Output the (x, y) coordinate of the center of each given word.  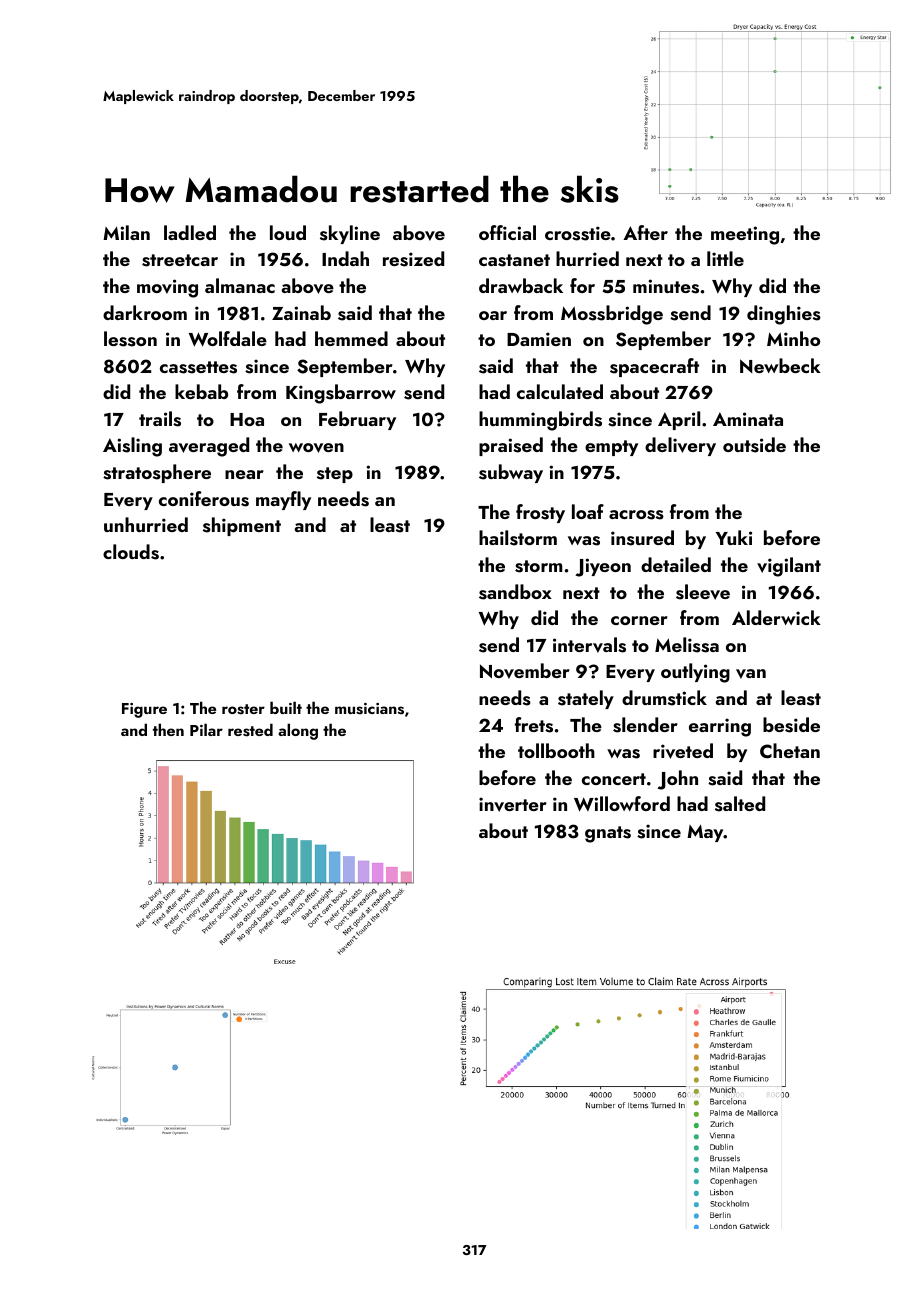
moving (167, 288)
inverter (513, 804)
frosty (540, 513)
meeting (745, 235)
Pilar (206, 729)
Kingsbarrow (341, 394)
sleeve (703, 592)
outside (754, 445)
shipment (242, 526)
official (507, 232)
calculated (560, 391)
